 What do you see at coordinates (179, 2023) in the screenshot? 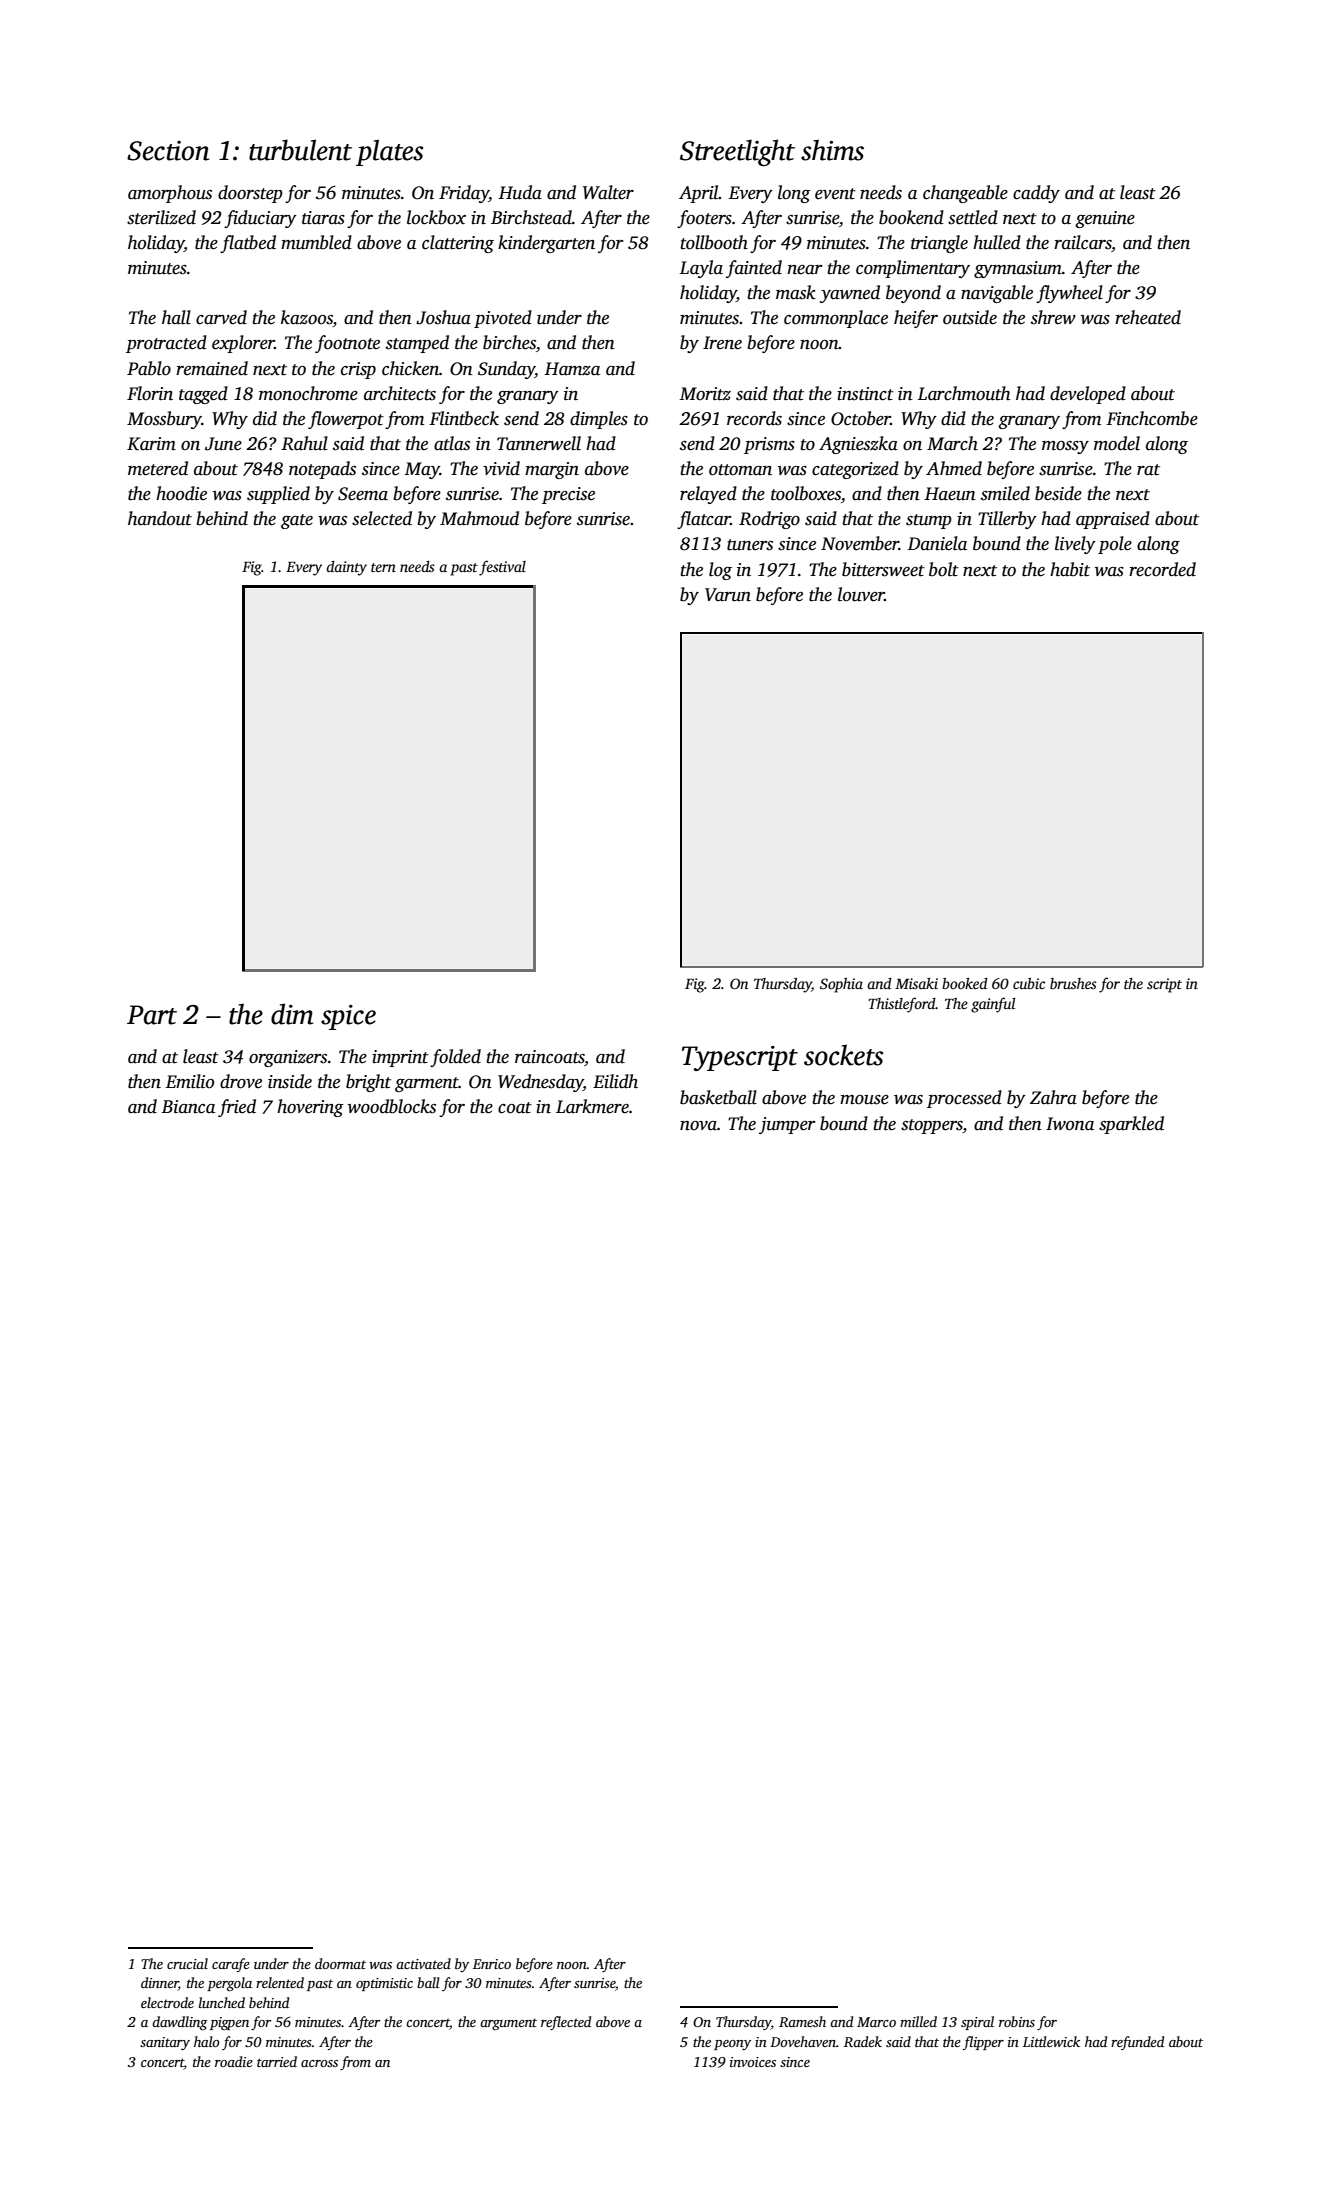
I see `dawdling` at bounding box center [179, 2023].
